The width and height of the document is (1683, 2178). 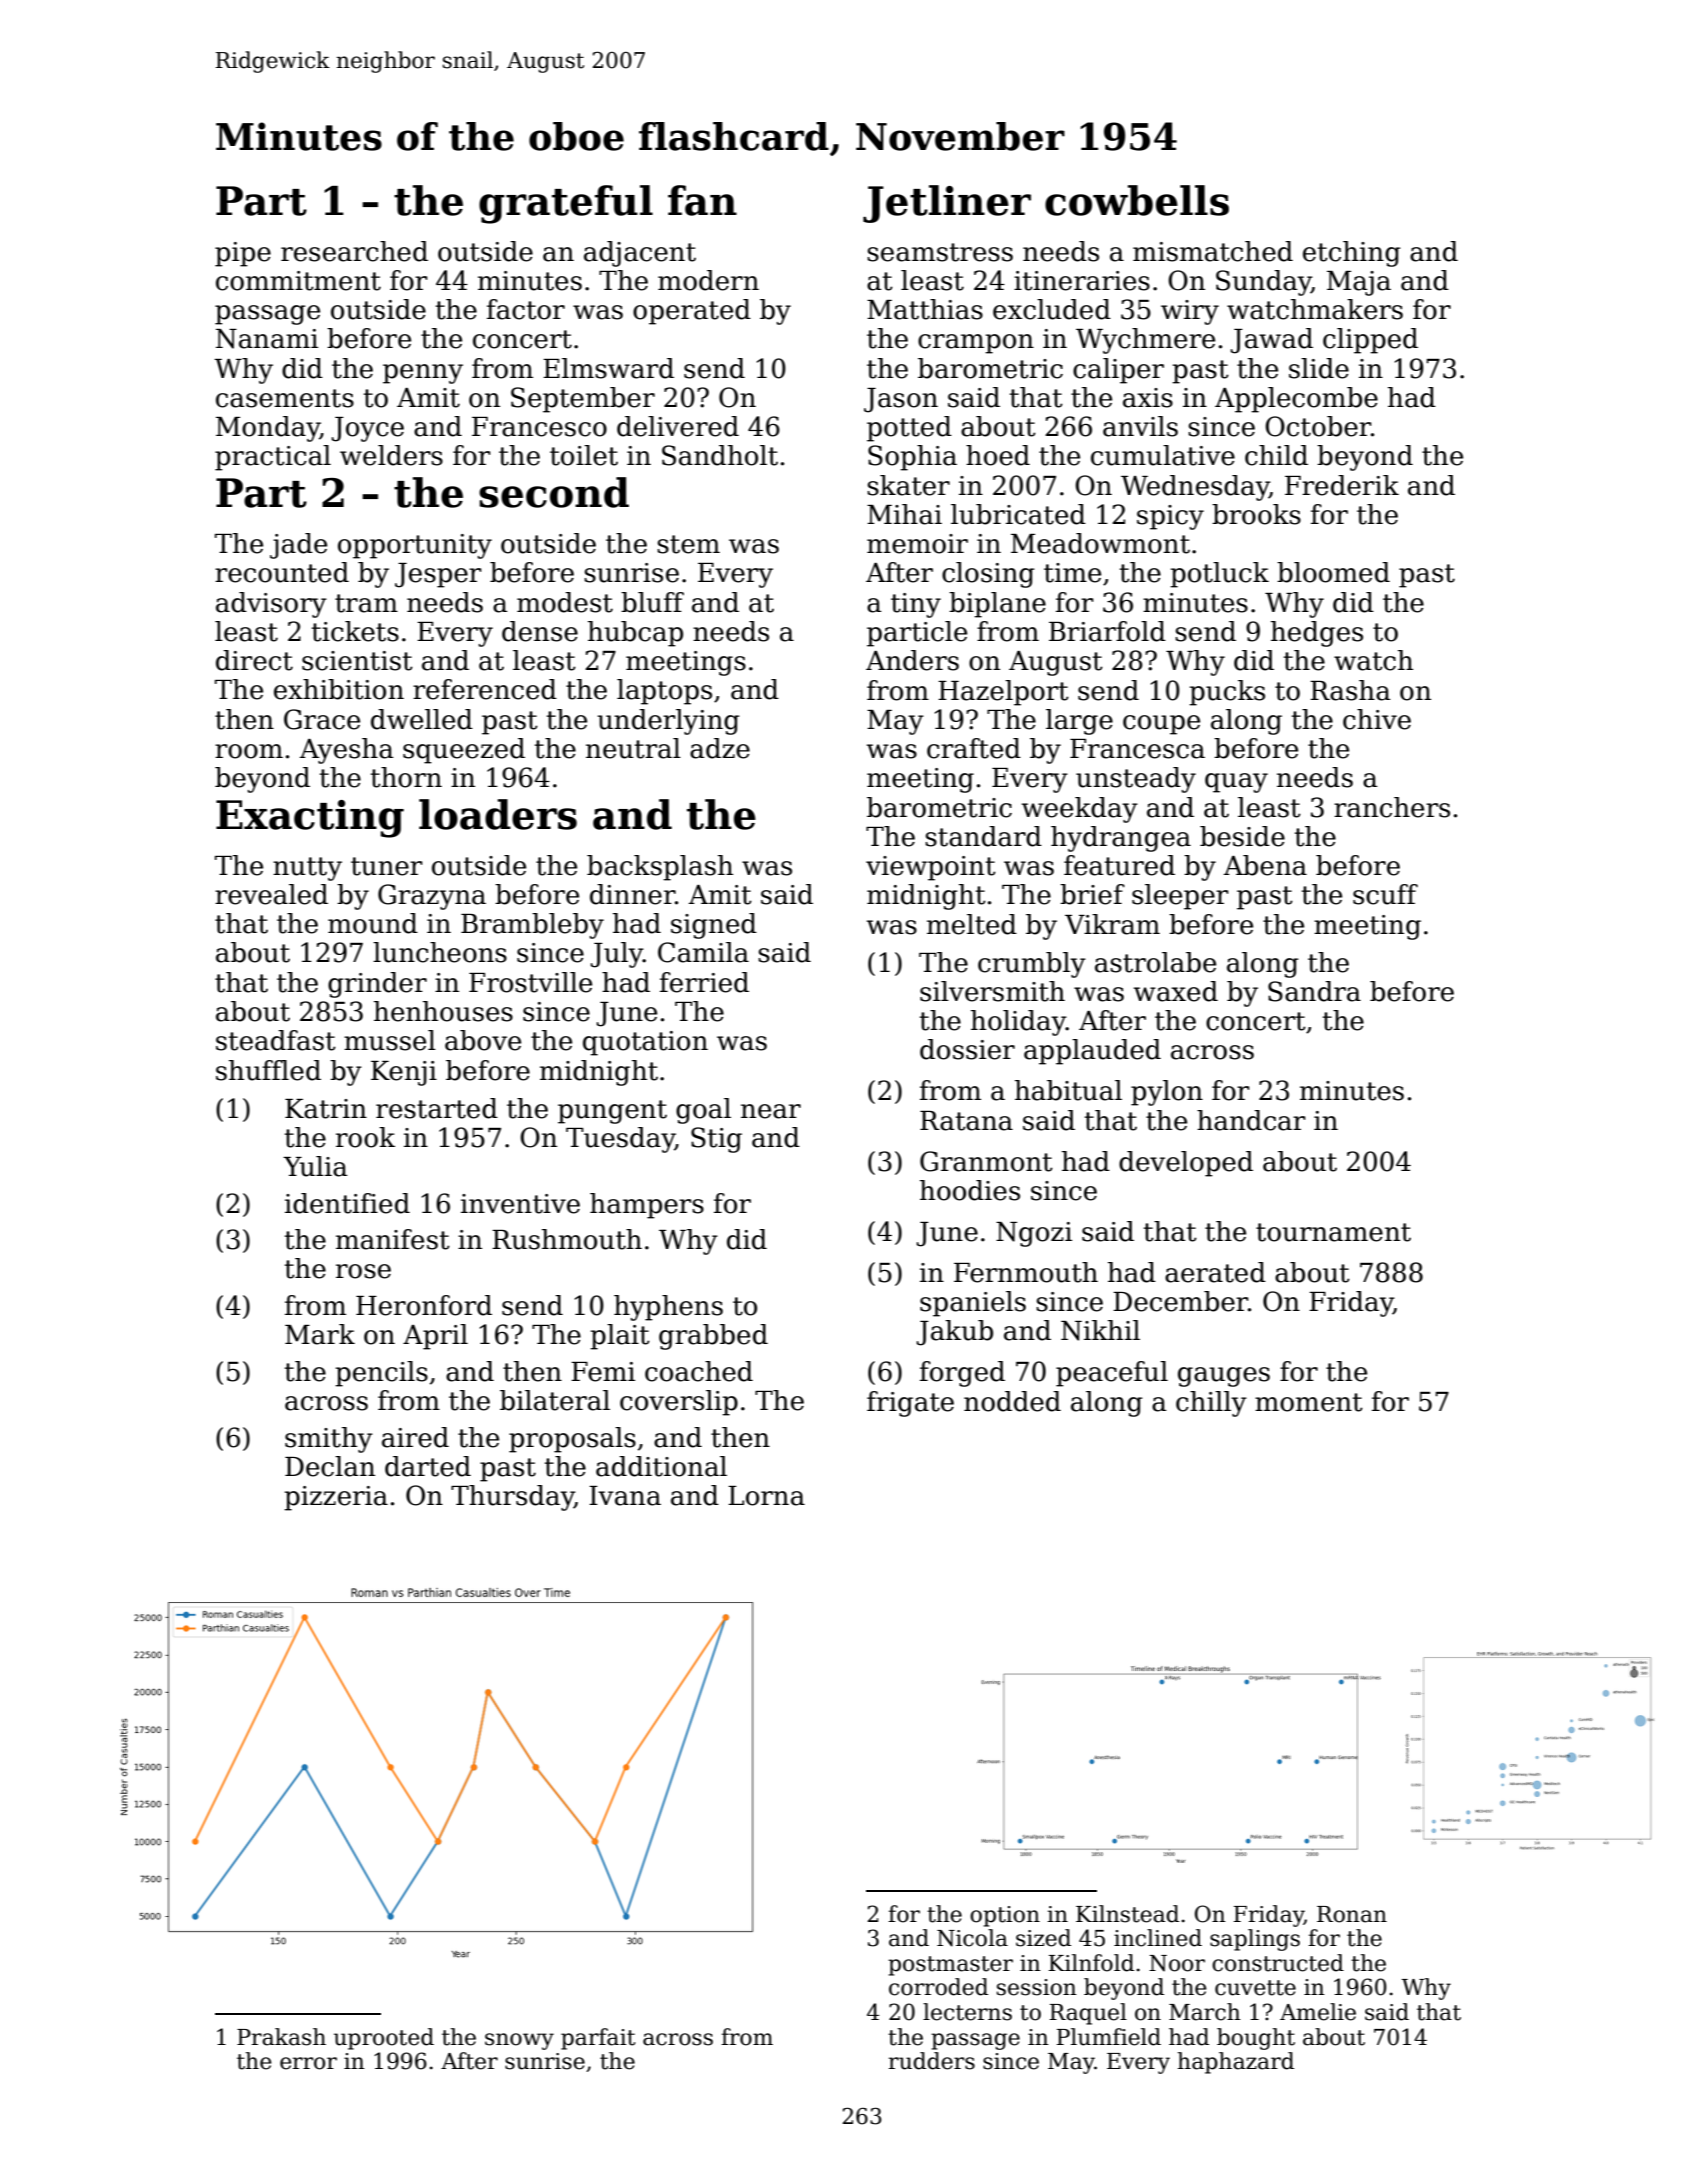 I want to click on Lorna, so click(x=766, y=1496).
